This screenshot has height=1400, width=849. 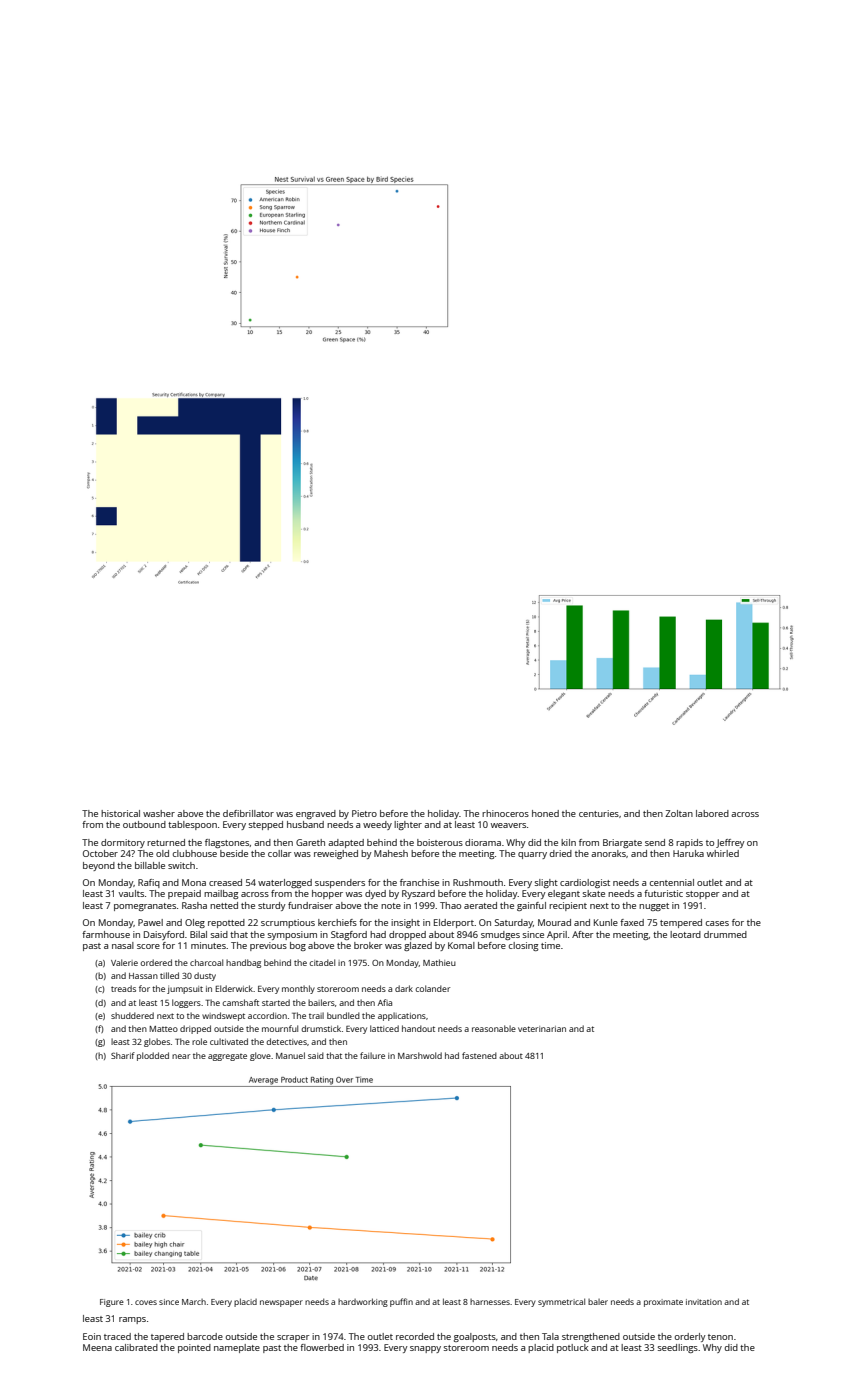 What do you see at coordinates (92, 1336) in the screenshot?
I see `Eoin` at bounding box center [92, 1336].
